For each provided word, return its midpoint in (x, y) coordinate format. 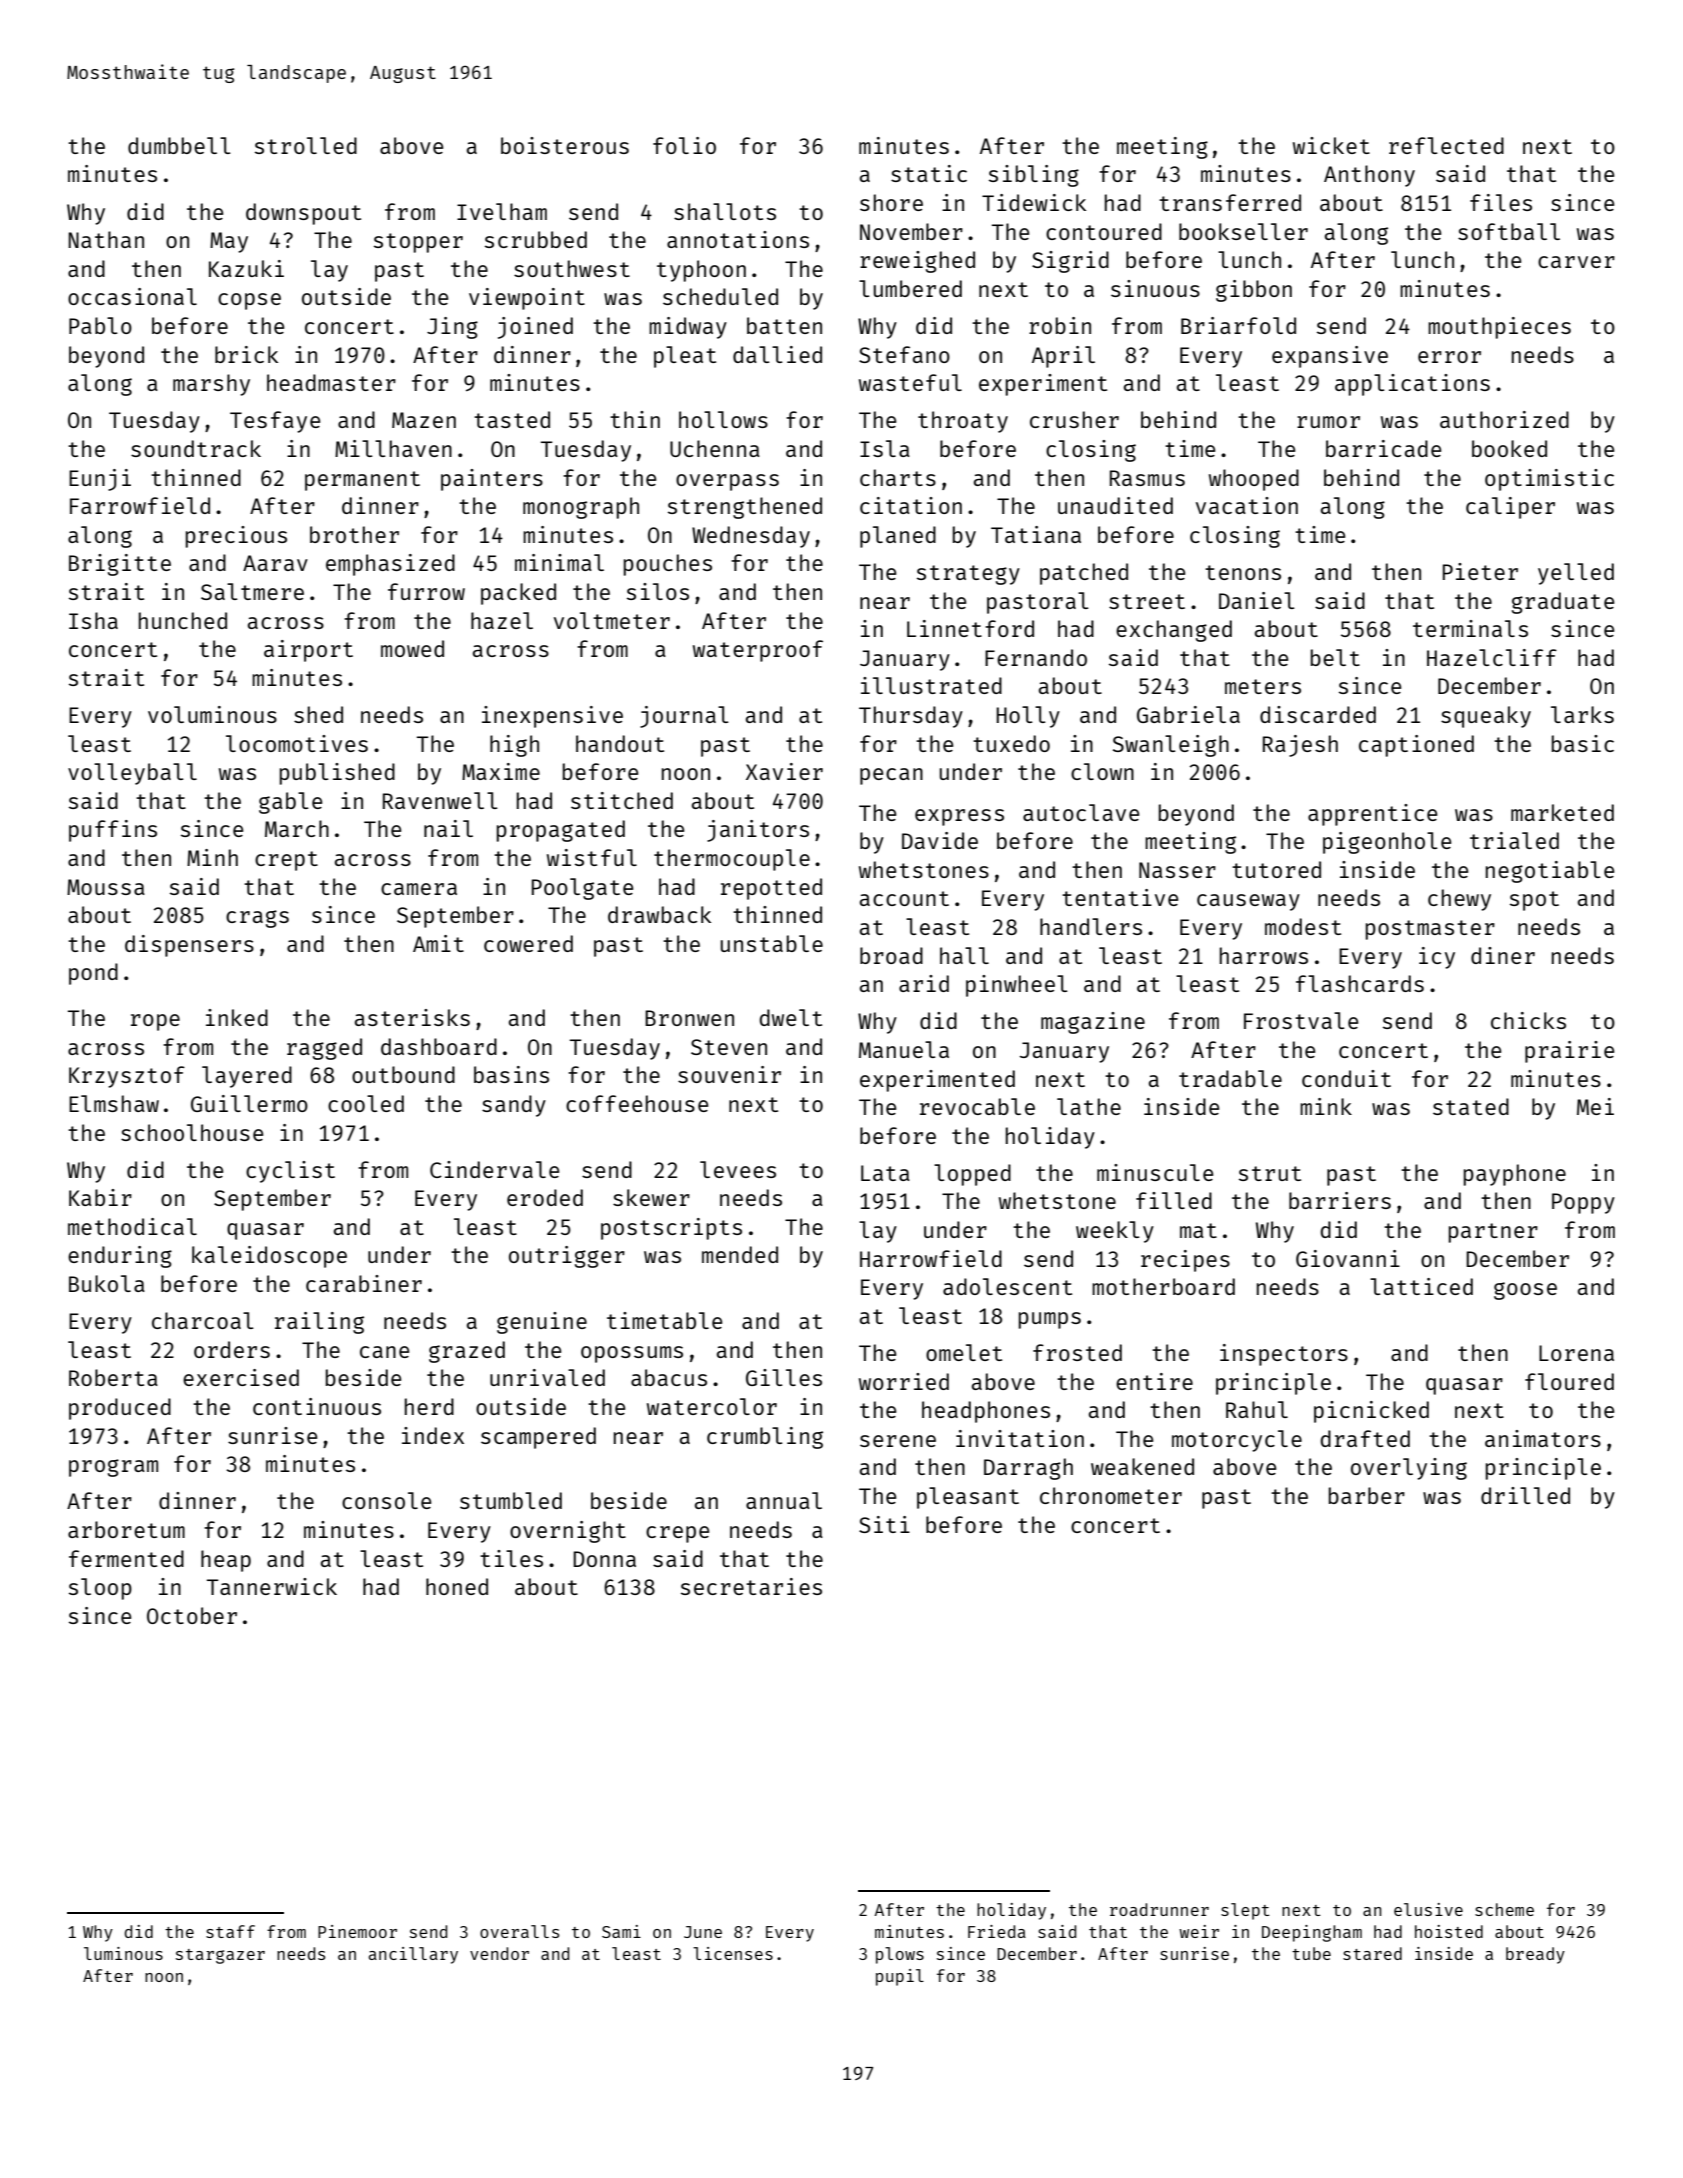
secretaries (751, 1586)
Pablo (100, 325)
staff (230, 1931)
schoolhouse (192, 1132)
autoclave (1081, 812)
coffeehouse (637, 1103)
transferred (1230, 202)
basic (1583, 743)
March (297, 828)
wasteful (910, 382)
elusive (1428, 1909)
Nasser (1177, 870)
